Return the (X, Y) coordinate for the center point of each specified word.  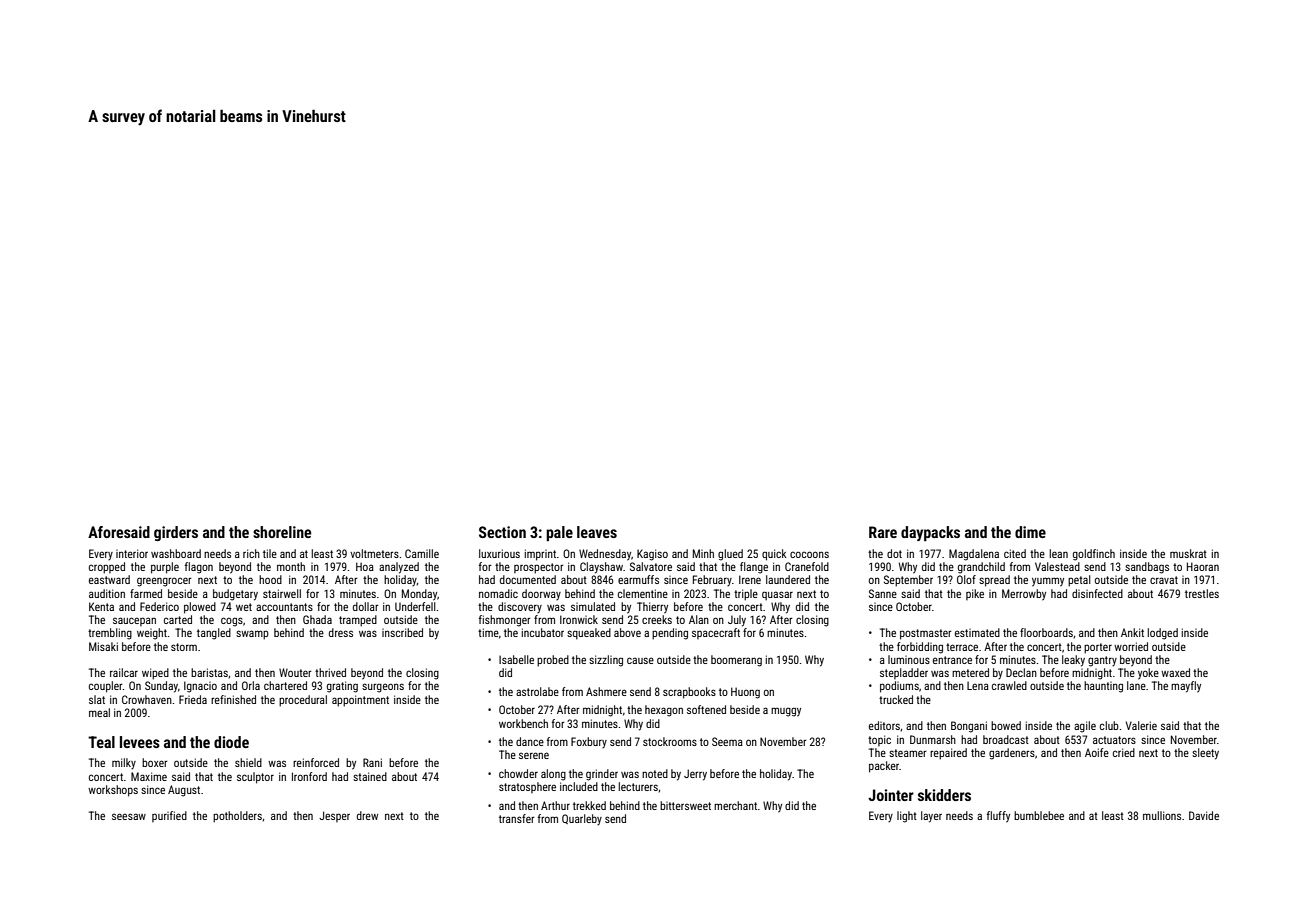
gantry (1102, 661)
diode (231, 742)
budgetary (235, 595)
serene (534, 755)
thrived (330, 672)
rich (251, 553)
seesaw (129, 816)
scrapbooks (689, 693)
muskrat (1188, 553)
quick (774, 555)
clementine (643, 593)
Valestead (1057, 566)
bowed (1006, 725)
